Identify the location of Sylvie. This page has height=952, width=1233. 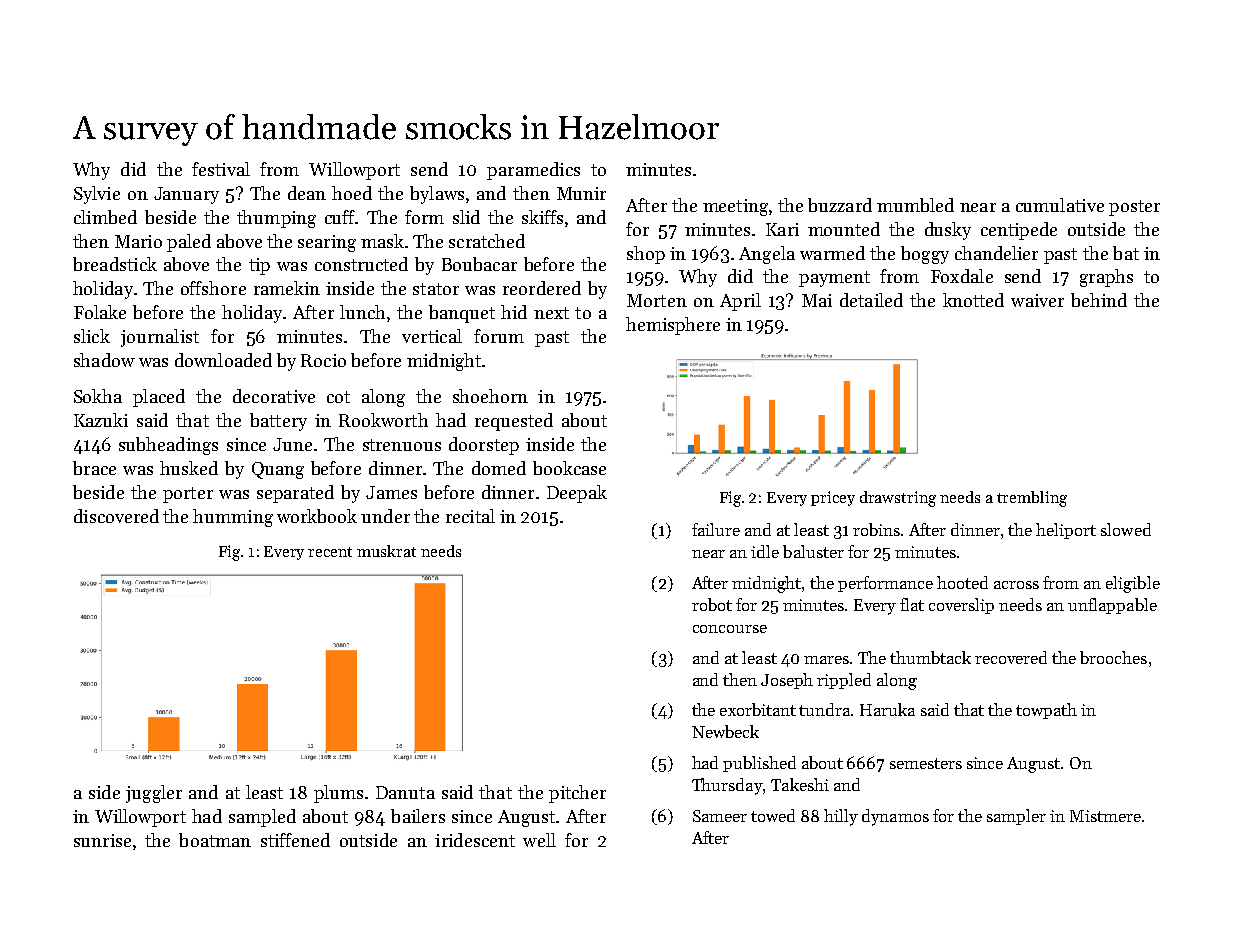
(97, 195).
